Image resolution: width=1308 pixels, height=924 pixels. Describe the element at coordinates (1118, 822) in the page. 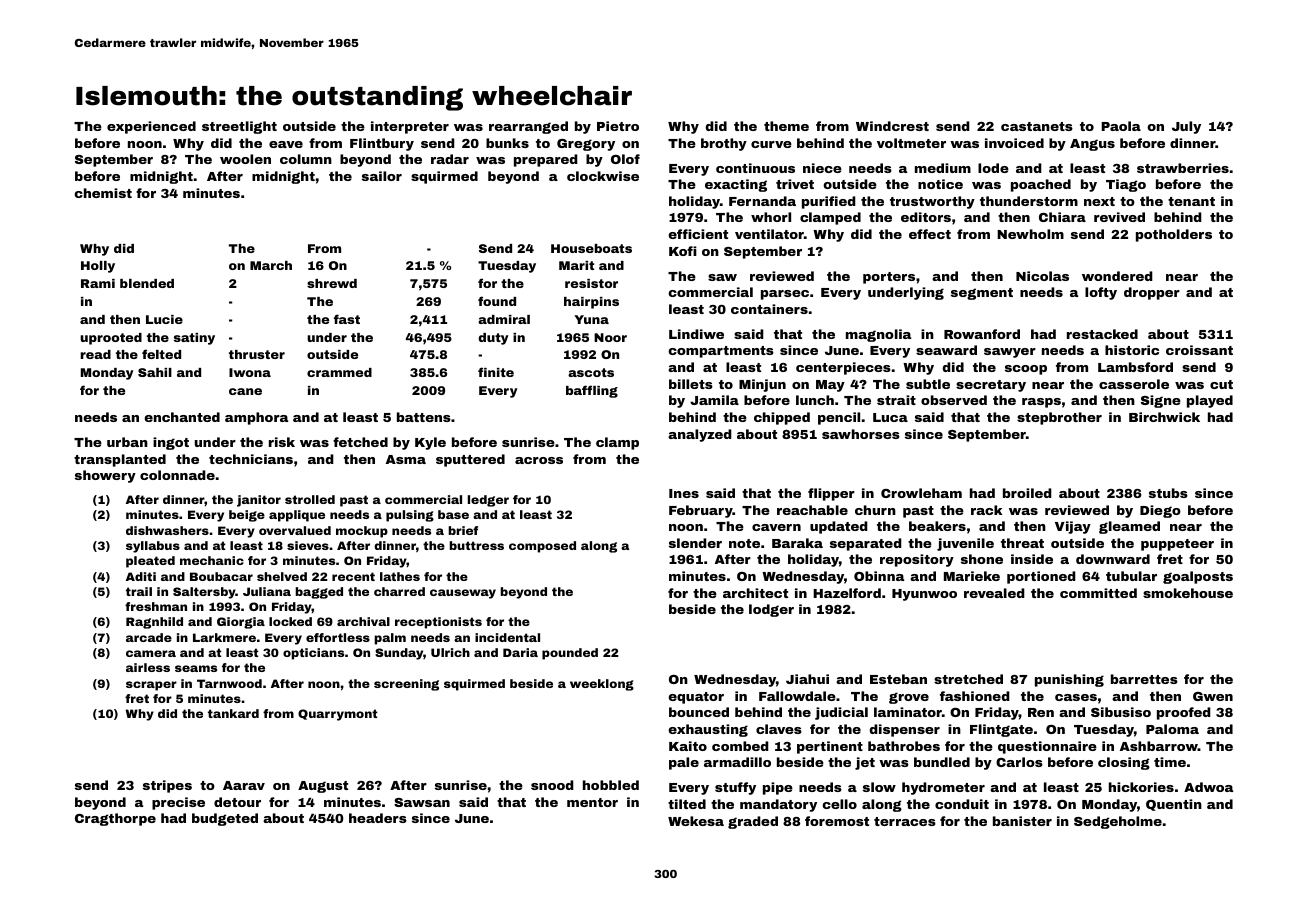

I see `Sedgeholme` at that location.
